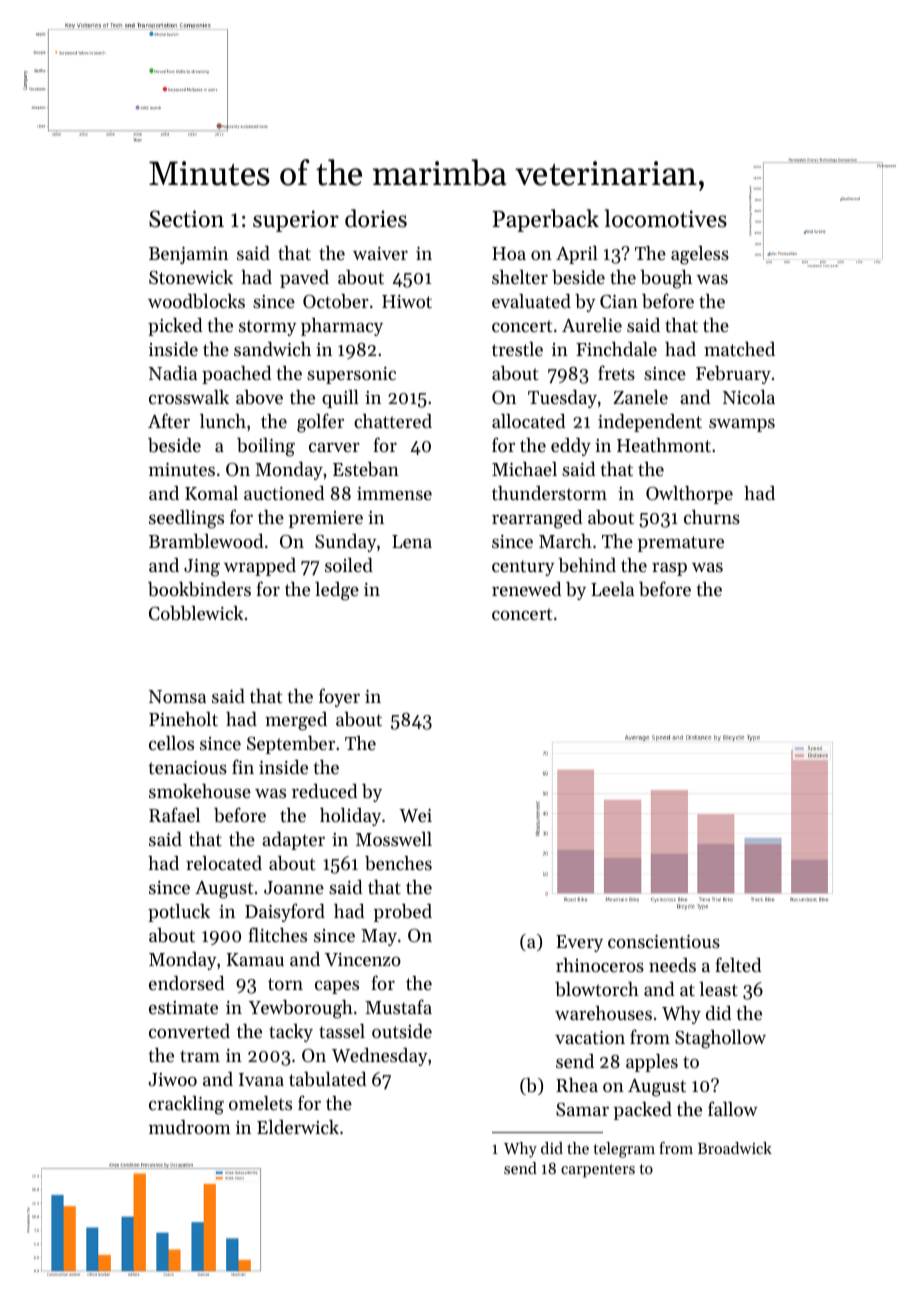 The image size is (924, 1311). I want to click on wrapped, so click(260, 567).
